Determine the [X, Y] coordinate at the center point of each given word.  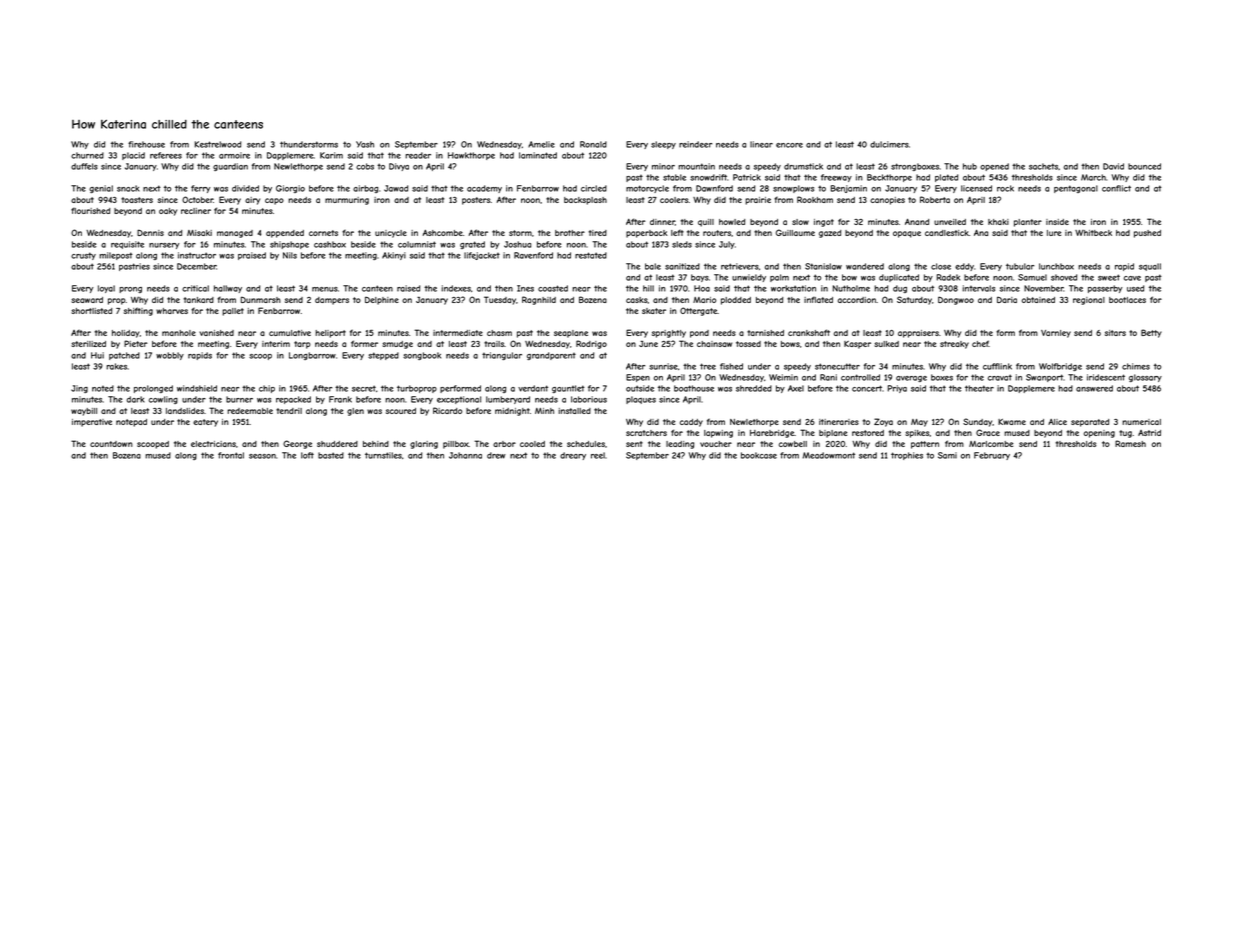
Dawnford [714, 188]
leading [680, 445]
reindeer [695, 144]
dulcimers [889, 144]
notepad [131, 423]
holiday [126, 334]
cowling [163, 400]
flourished [90, 210]
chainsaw [714, 344]
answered [1094, 388]
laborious [589, 399]
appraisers [918, 334]
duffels [84, 166]
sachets [1043, 166]
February [992, 456]
